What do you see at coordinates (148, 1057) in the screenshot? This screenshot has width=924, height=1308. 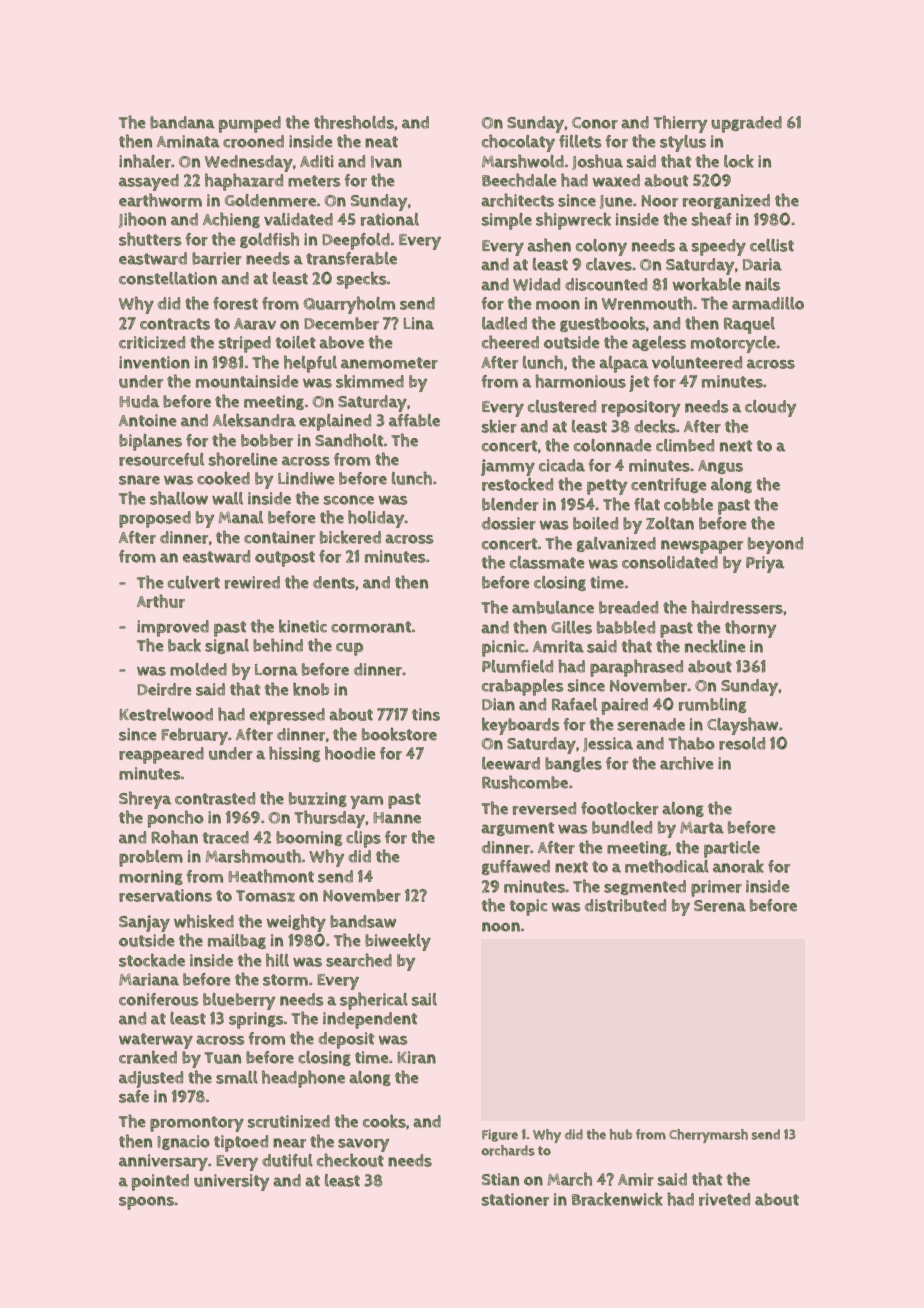 I see `cranked` at bounding box center [148, 1057].
